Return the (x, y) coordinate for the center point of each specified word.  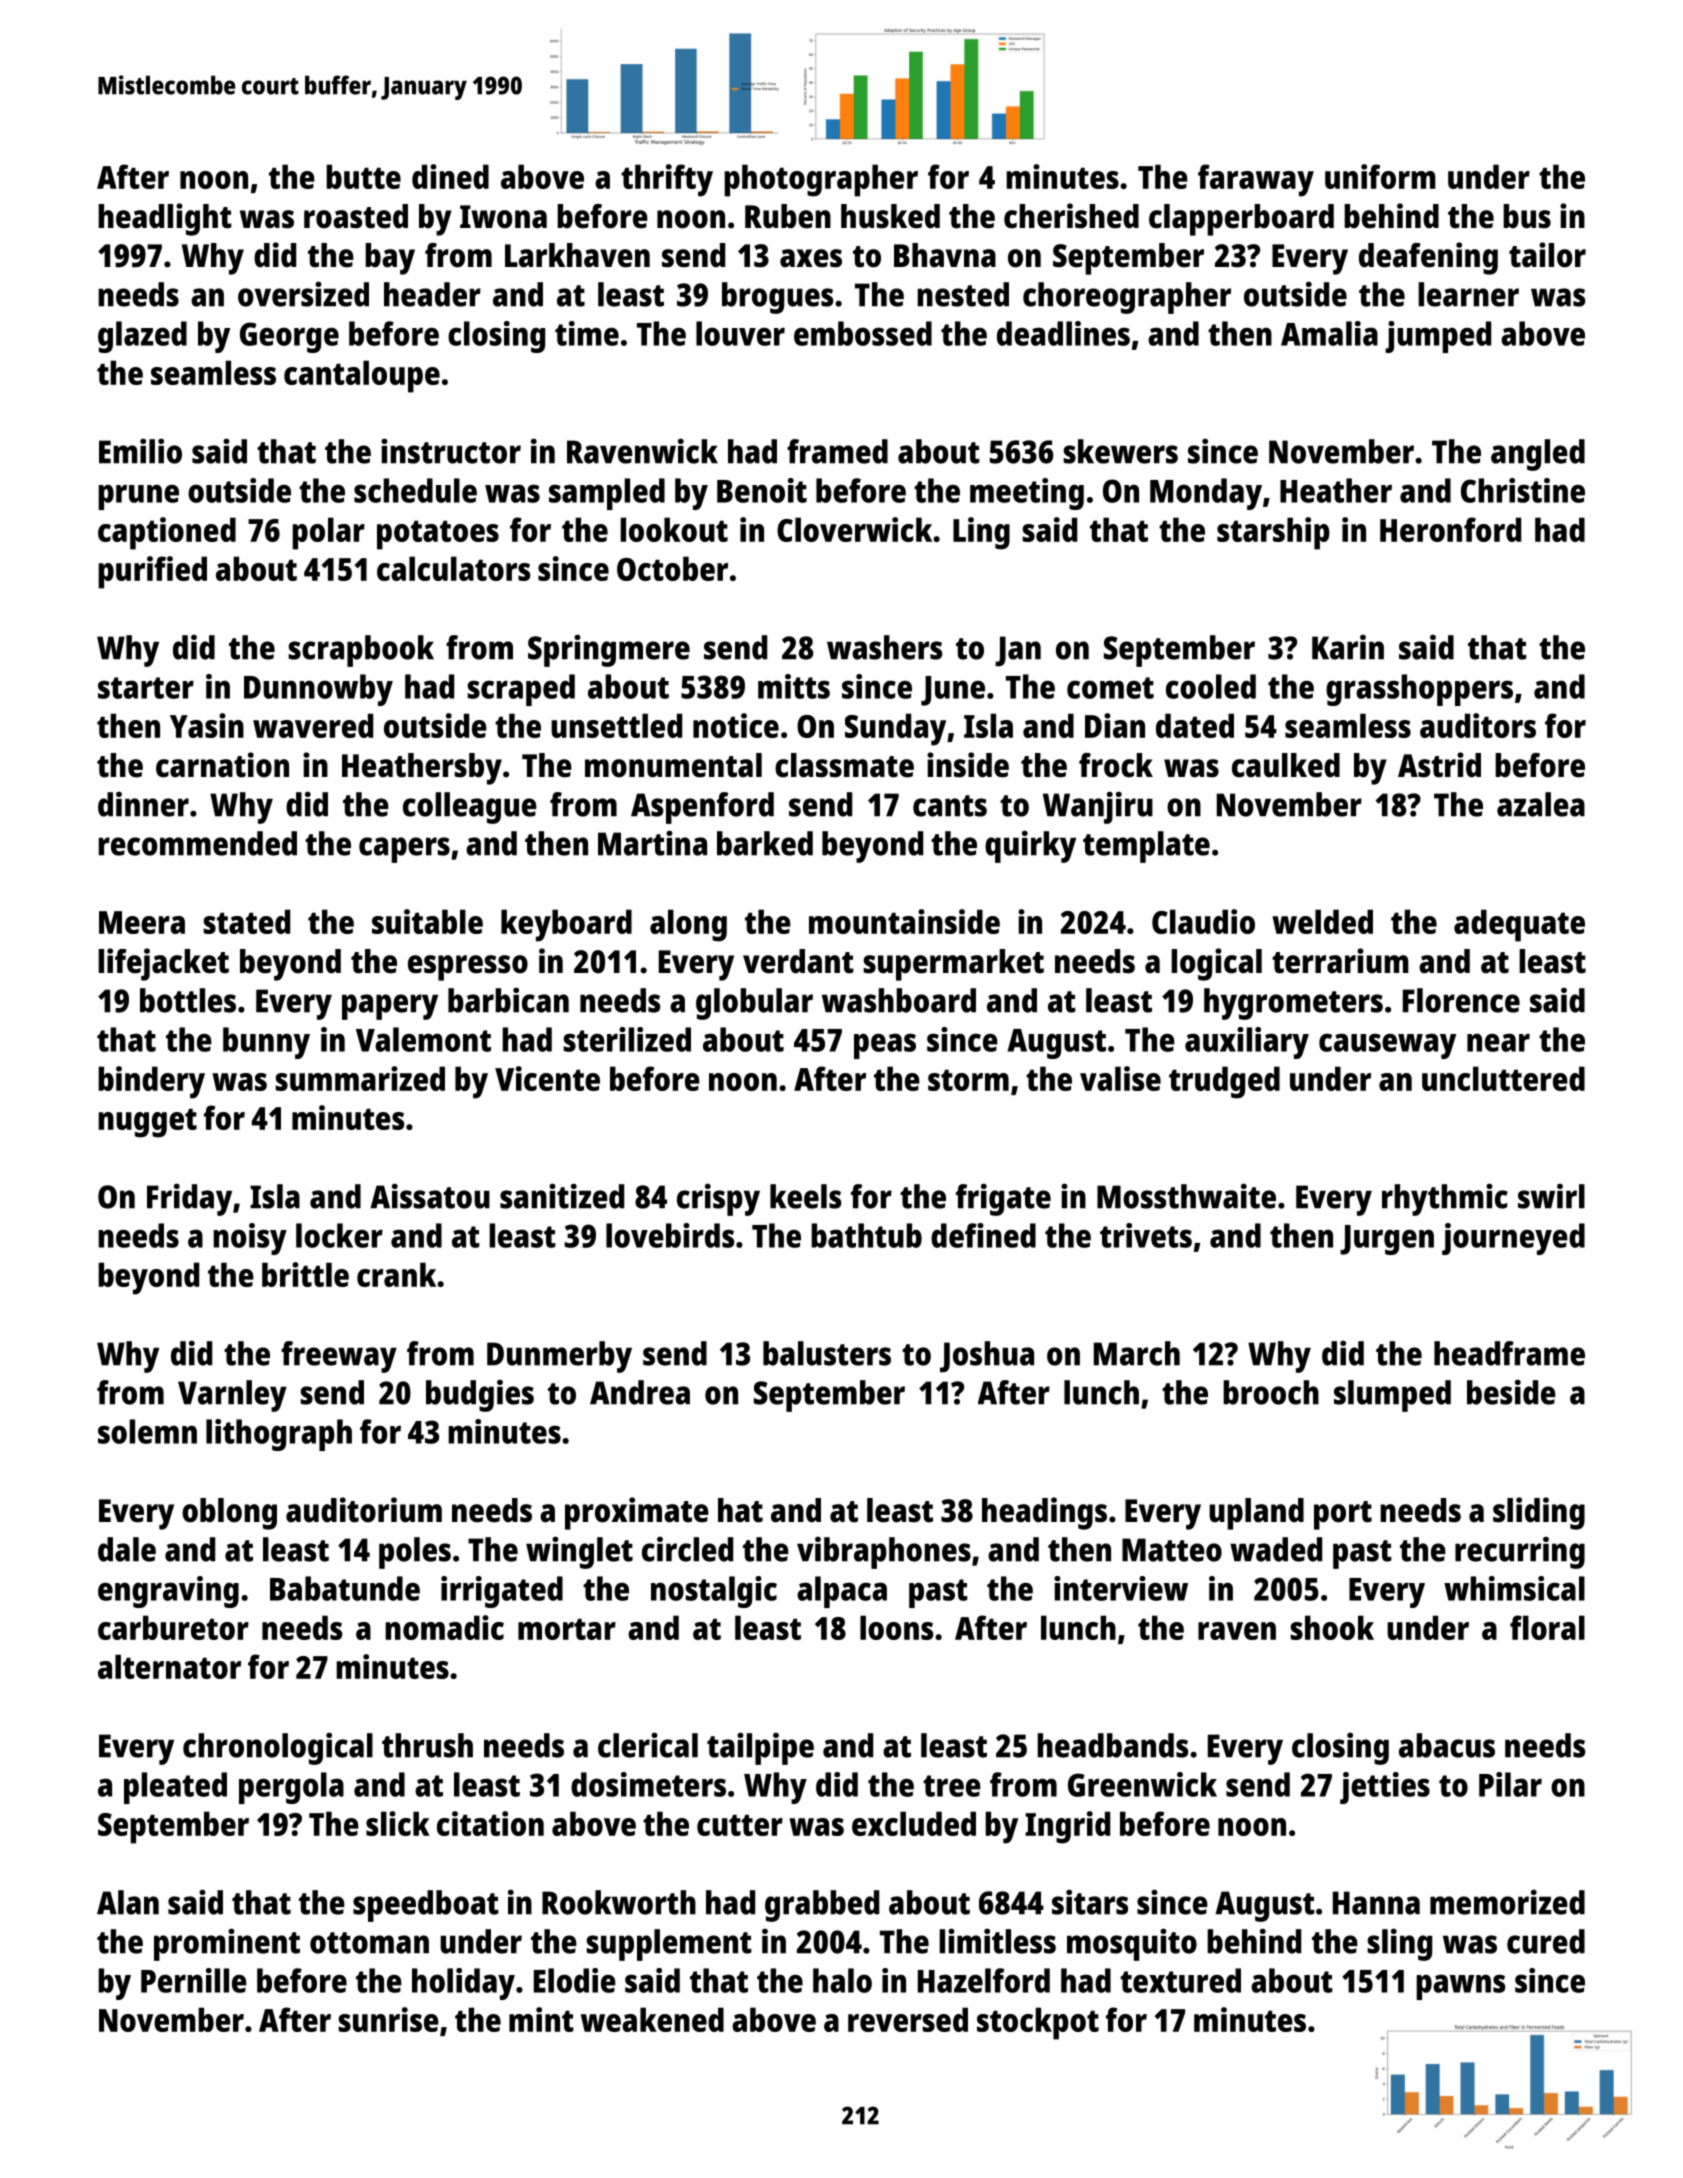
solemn (147, 1431)
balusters (827, 1353)
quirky (1030, 846)
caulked (1286, 765)
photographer (821, 180)
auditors (1478, 725)
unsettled (616, 725)
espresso (468, 968)
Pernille (194, 1980)
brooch (1271, 1392)
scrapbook (361, 651)
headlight (165, 219)
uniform (1380, 176)
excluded (914, 1823)
